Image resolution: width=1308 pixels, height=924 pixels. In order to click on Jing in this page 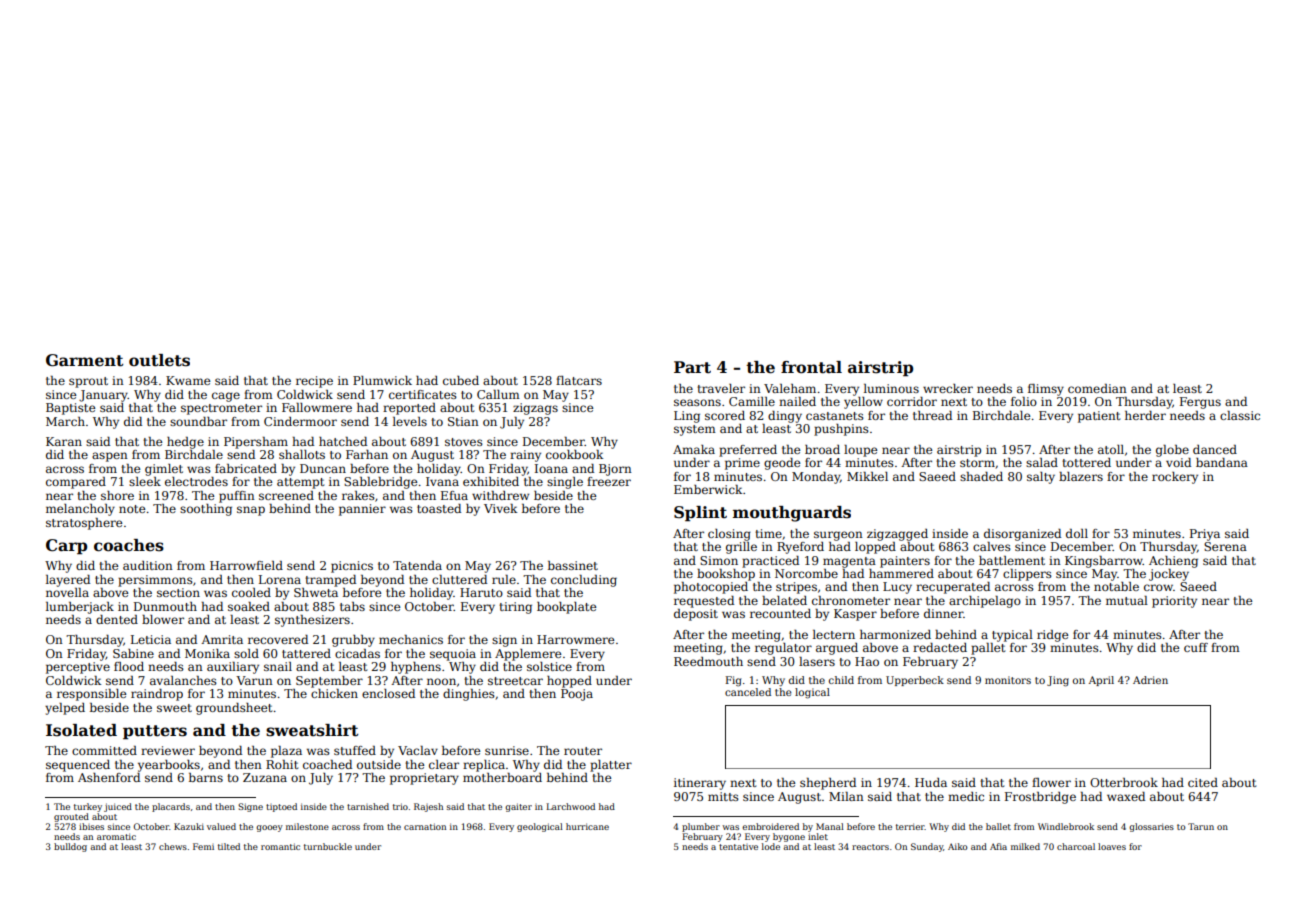, I will do `click(1058, 681)`.
